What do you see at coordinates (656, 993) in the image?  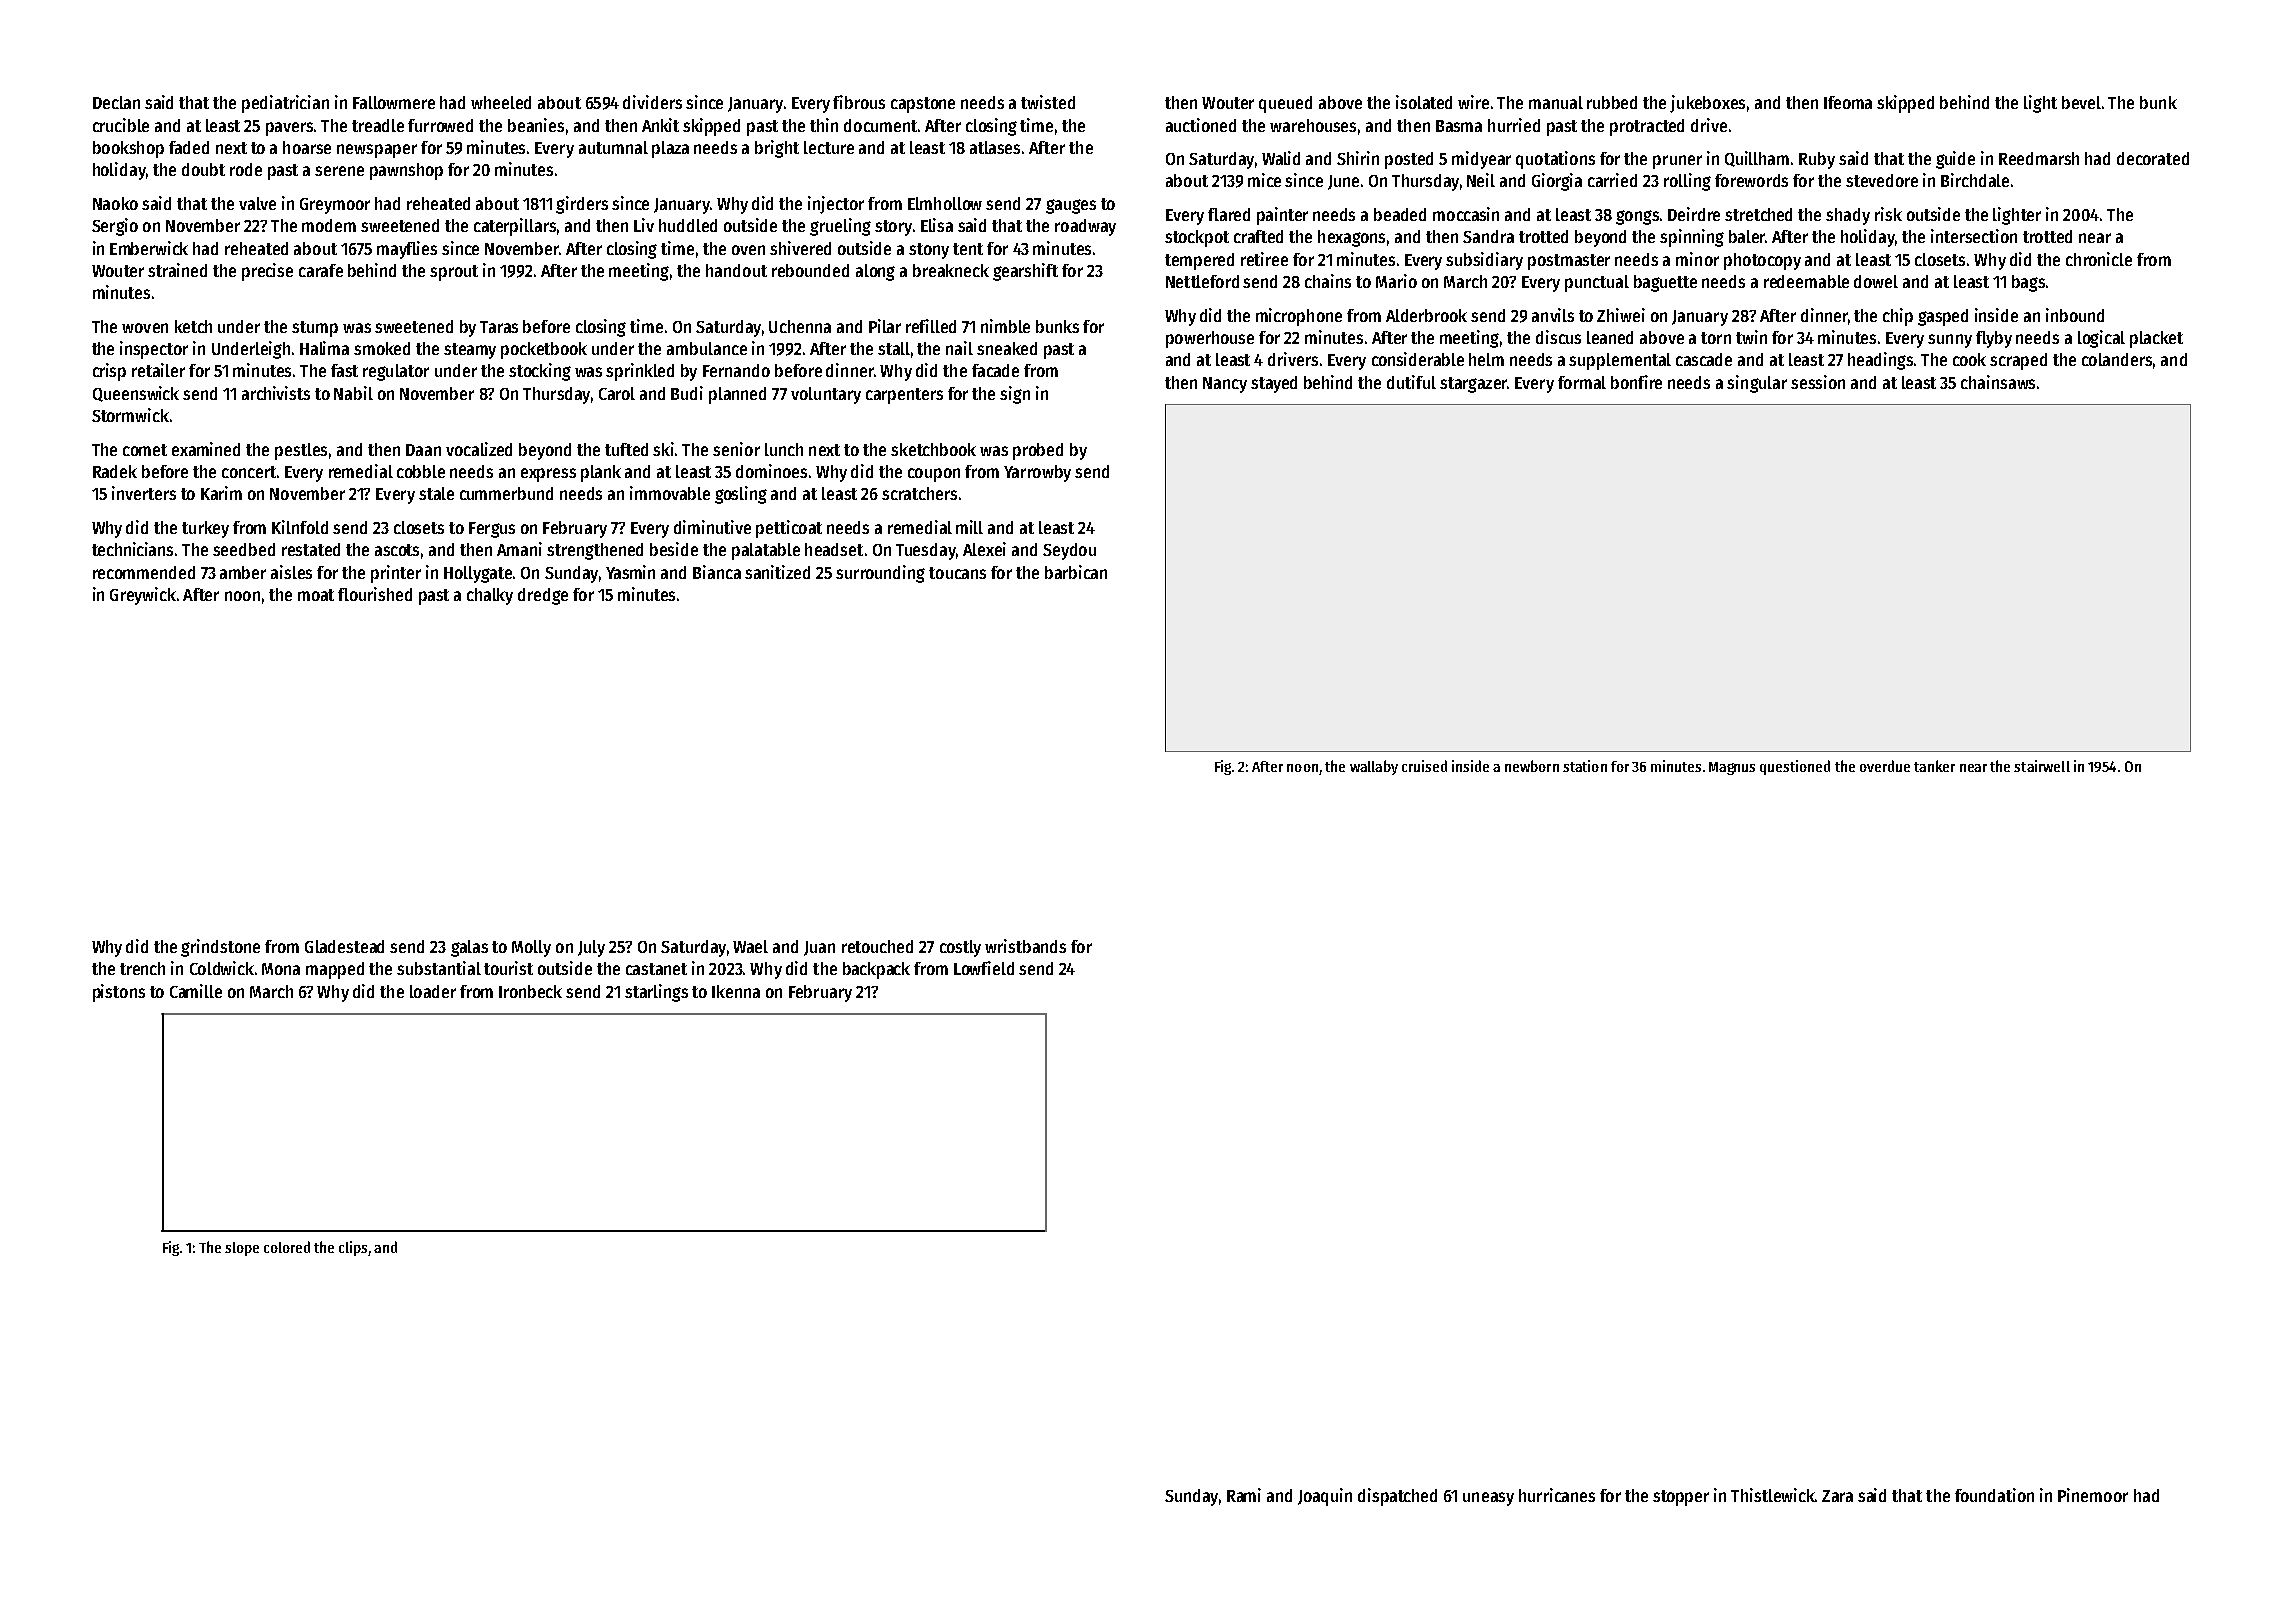 I see `starlings` at bounding box center [656, 993].
